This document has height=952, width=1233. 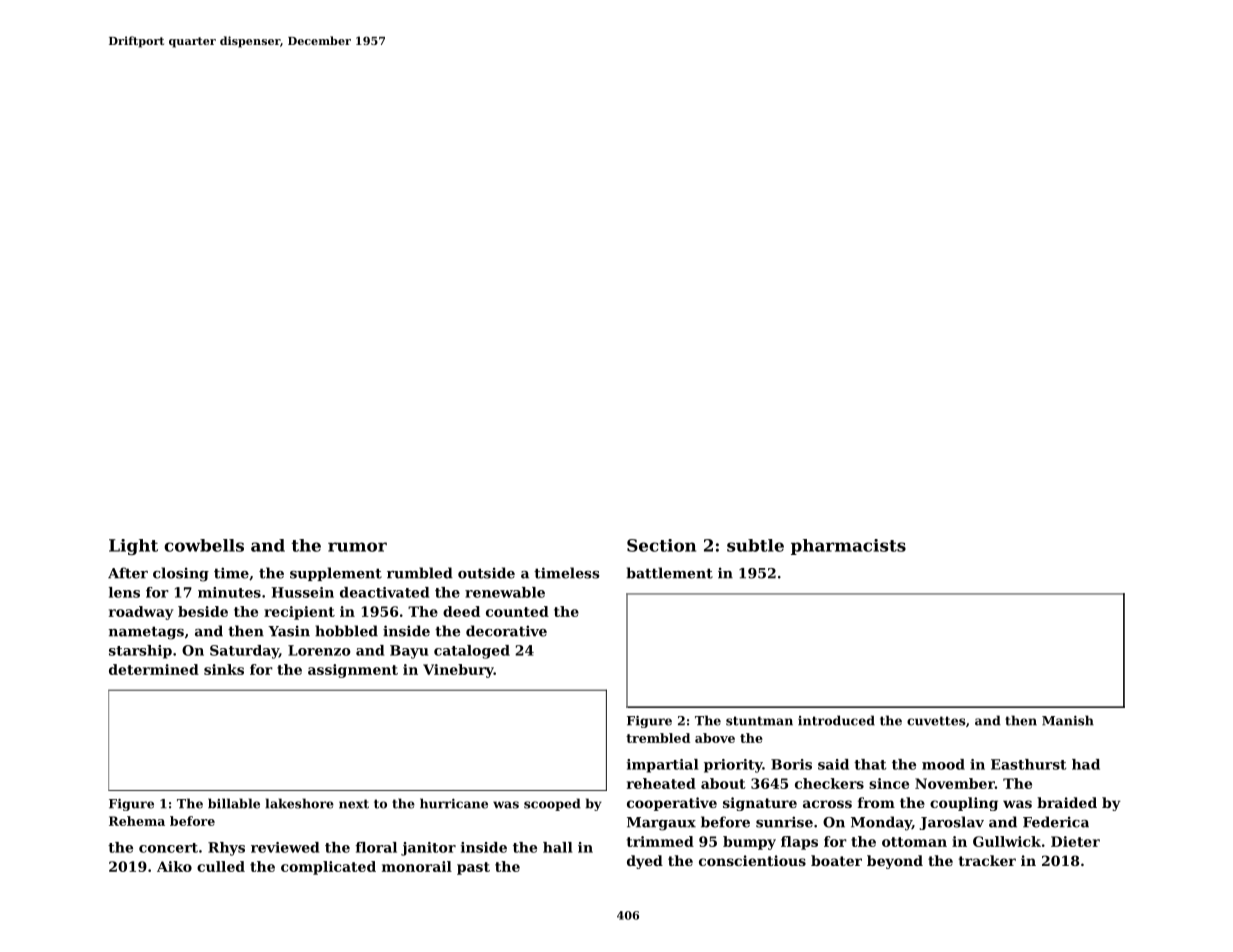 What do you see at coordinates (670, 573) in the document?
I see `battlement` at bounding box center [670, 573].
